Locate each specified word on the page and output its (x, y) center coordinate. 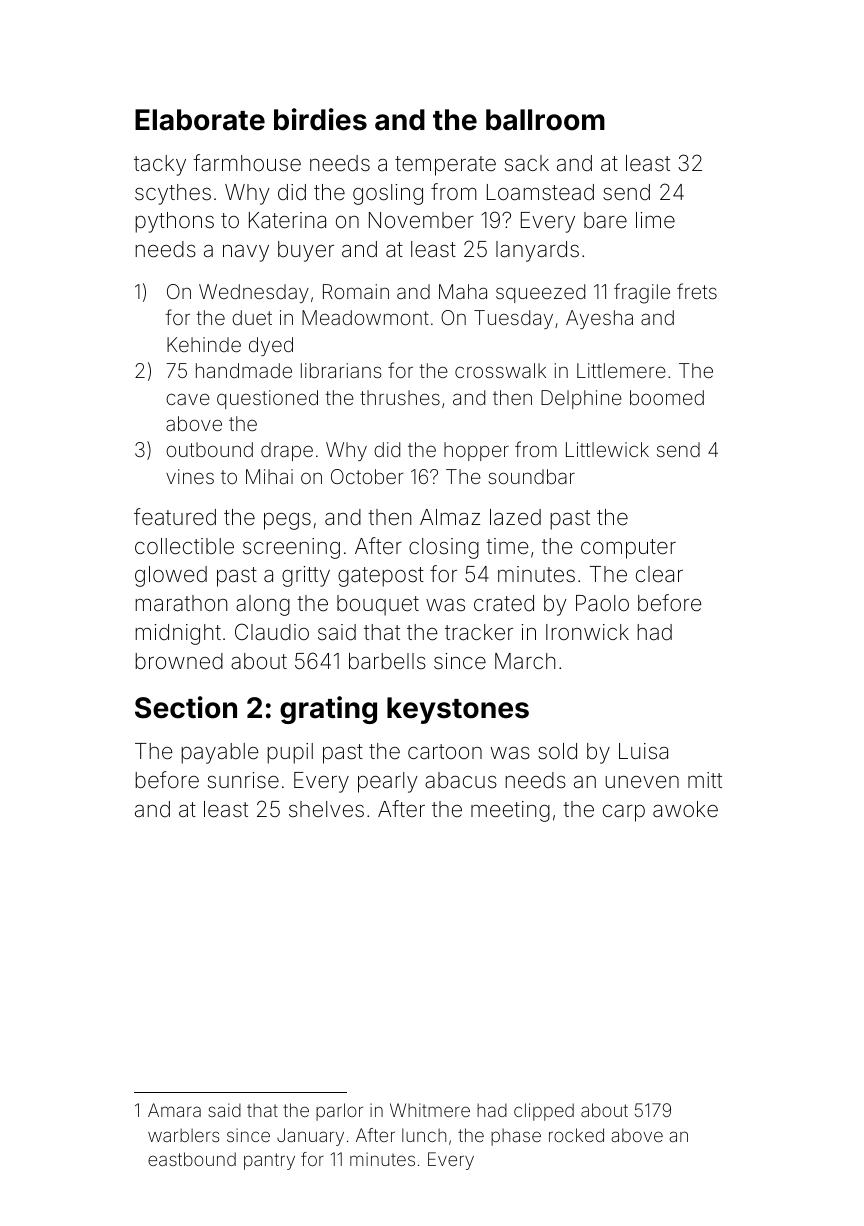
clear (659, 574)
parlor (339, 1112)
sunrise (243, 780)
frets (697, 291)
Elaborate (200, 120)
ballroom (545, 120)
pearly (388, 782)
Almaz (450, 517)
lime (655, 220)
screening (291, 548)
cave (188, 399)
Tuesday (513, 319)
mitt (705, 780)
